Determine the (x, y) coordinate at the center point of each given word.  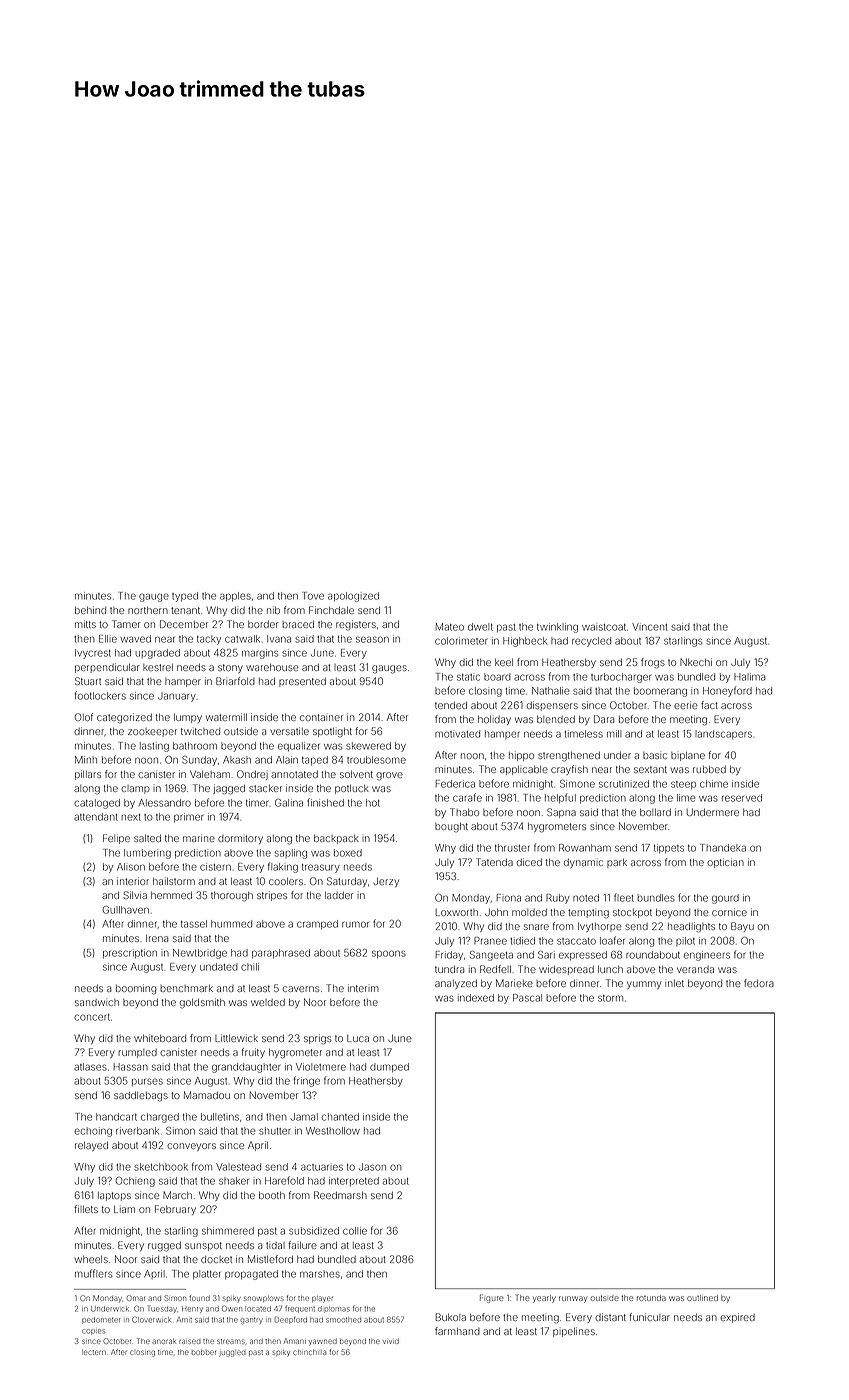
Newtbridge (200, 954)
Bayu (742, 927)
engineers (707, 956)
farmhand (457, 1331)
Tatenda (494, 862)
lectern (94, 1352)
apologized (353, 597)
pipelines (574, 1332)
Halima (749, 677)
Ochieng (135, 1182)
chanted (340, 1117)
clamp (135, 789)
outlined (702, 1298)
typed (185, 597)
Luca (358, 1038)
